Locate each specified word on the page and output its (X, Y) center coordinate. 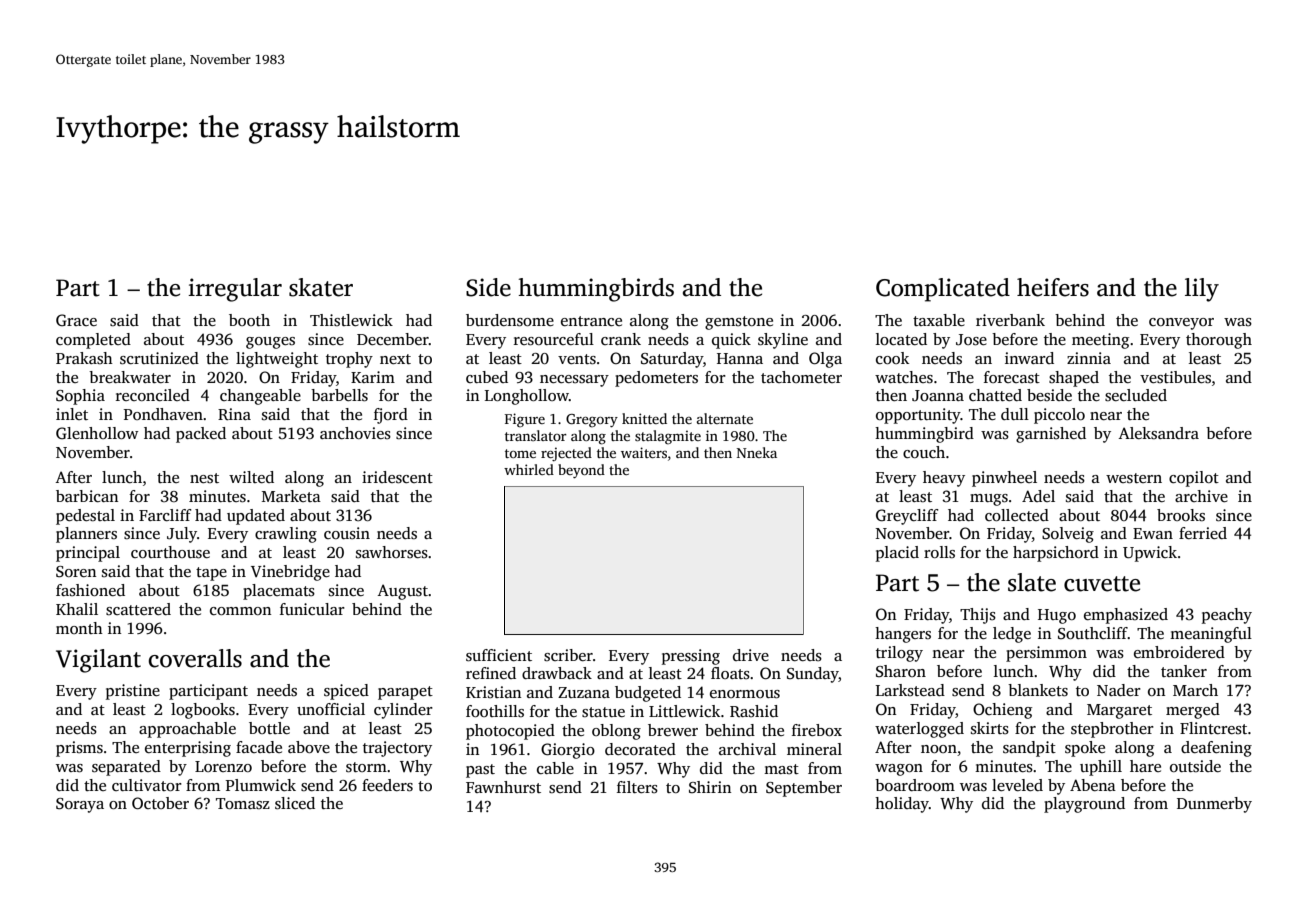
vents (577, 359)
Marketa (291, 496)
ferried (1203, 533)
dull (1015, 414)
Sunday (813, 675)
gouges (270, 343)
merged (1193, 711)
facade (259, 747)
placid (897, 554)
